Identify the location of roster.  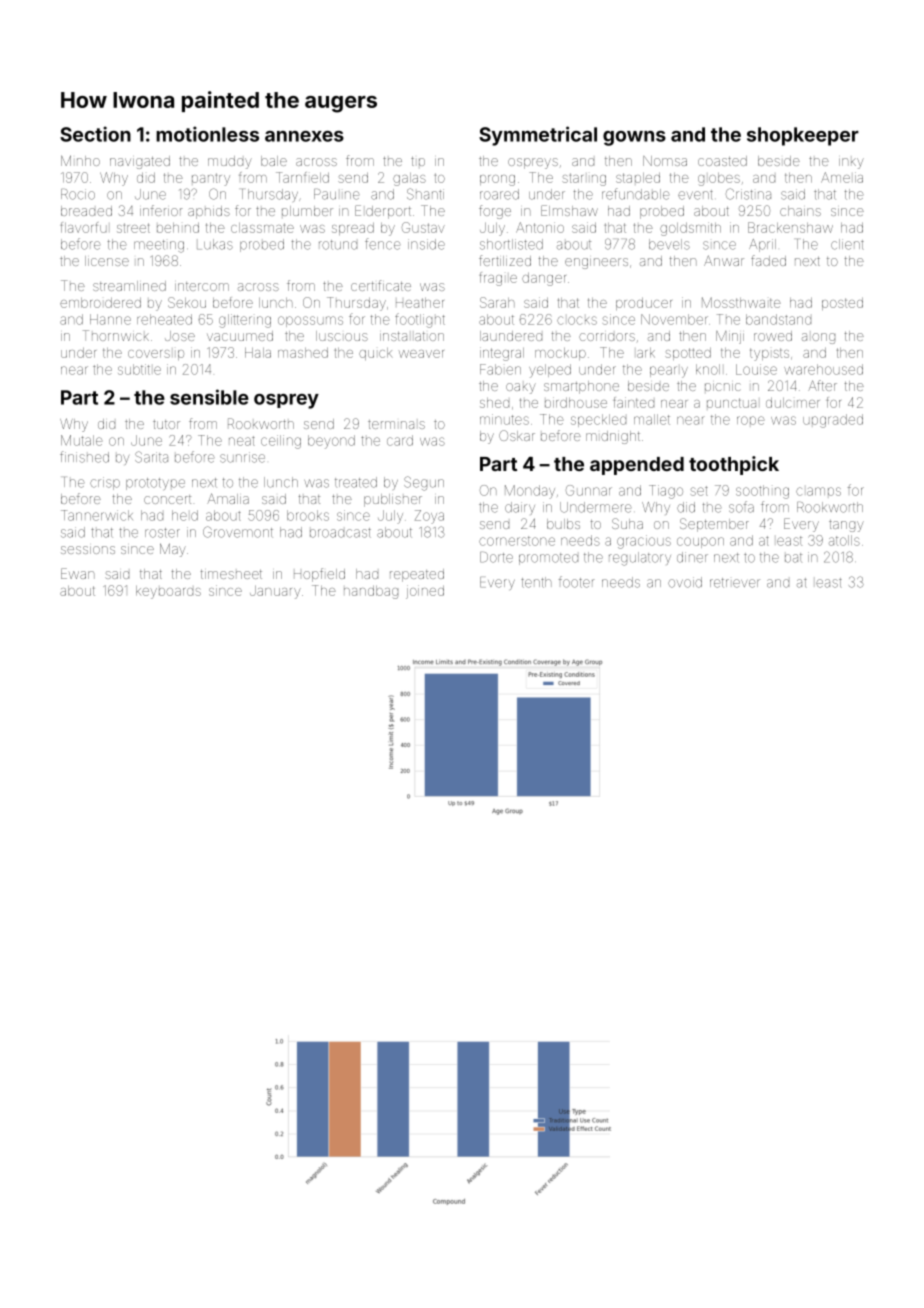
(162, 533).
